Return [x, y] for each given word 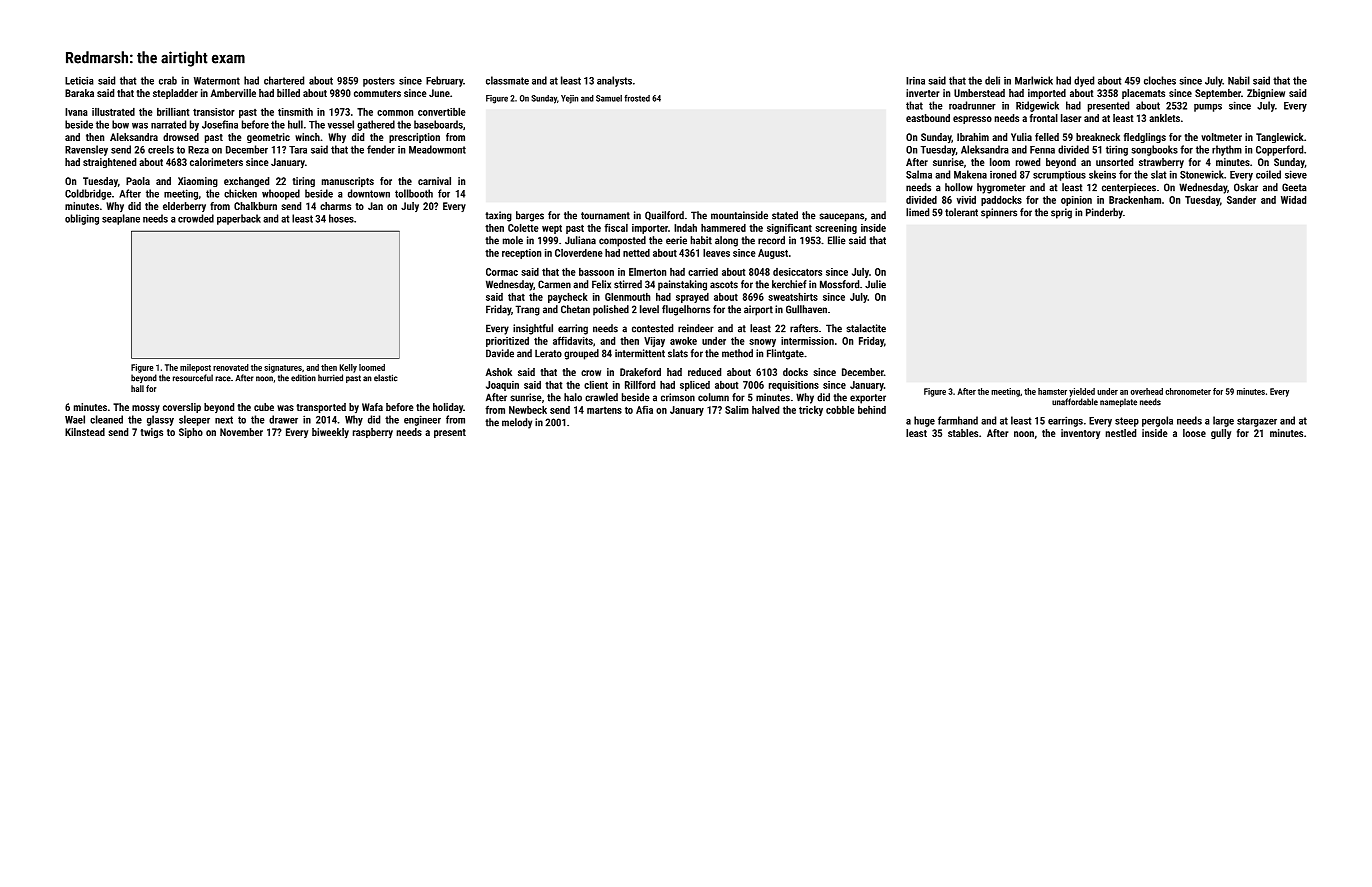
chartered [284, 80]
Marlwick [1034, 80]
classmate [507, 80]
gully [1221, 434]
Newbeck [528, 410]
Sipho [191, 433]
